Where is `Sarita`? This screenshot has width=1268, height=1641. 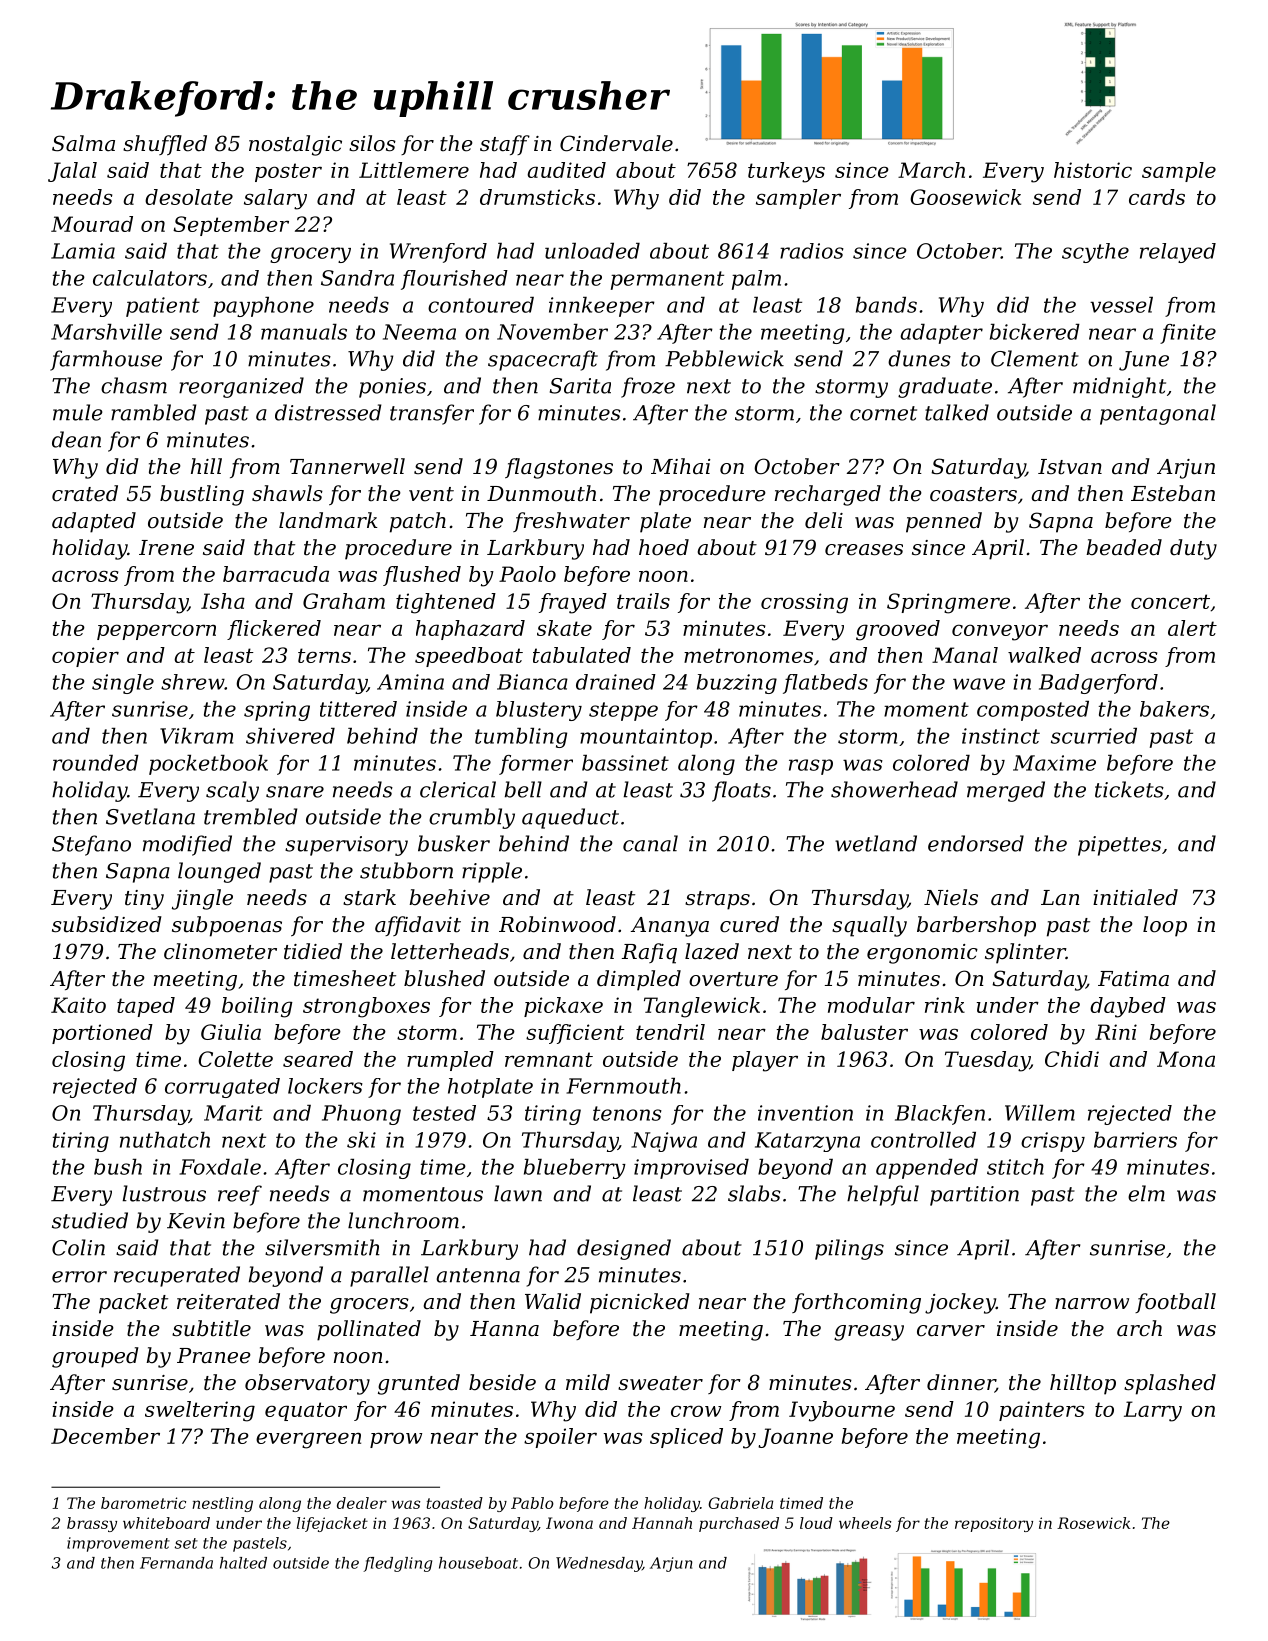
Sarita is located at coordinates (580, 386).
